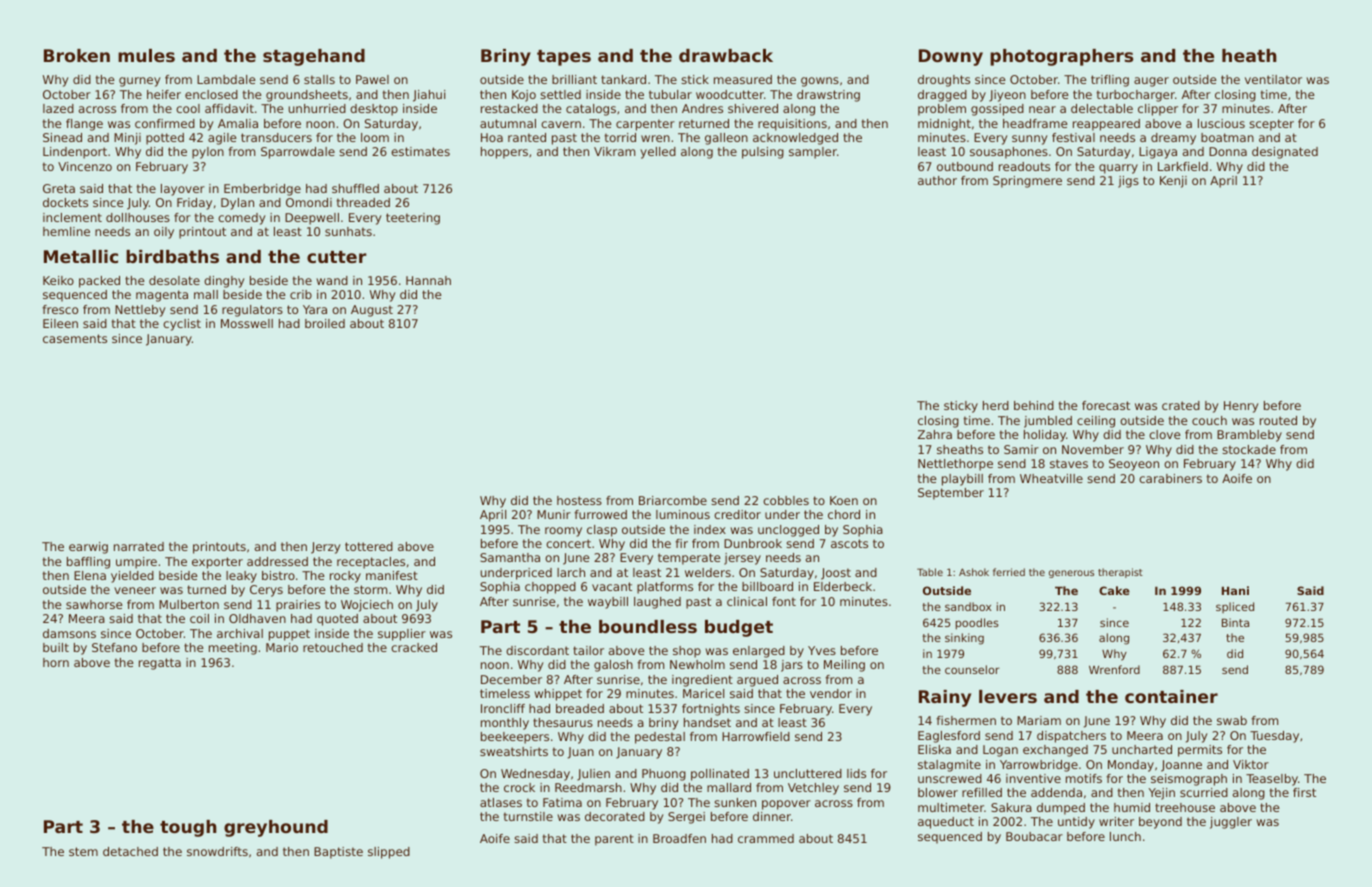  I want to click on Briarcombe, so click(673, 500).
